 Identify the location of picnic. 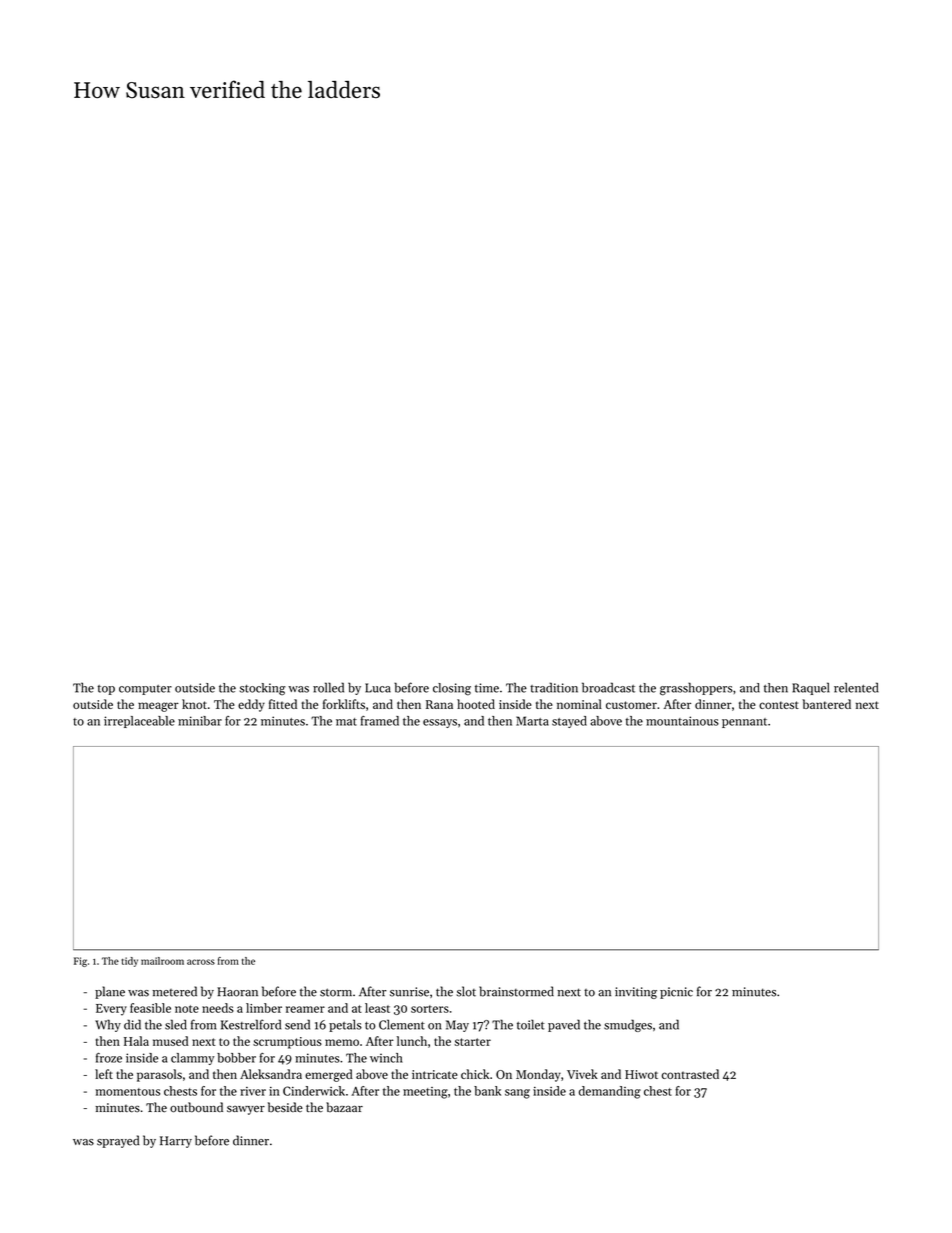
(676, 993).
